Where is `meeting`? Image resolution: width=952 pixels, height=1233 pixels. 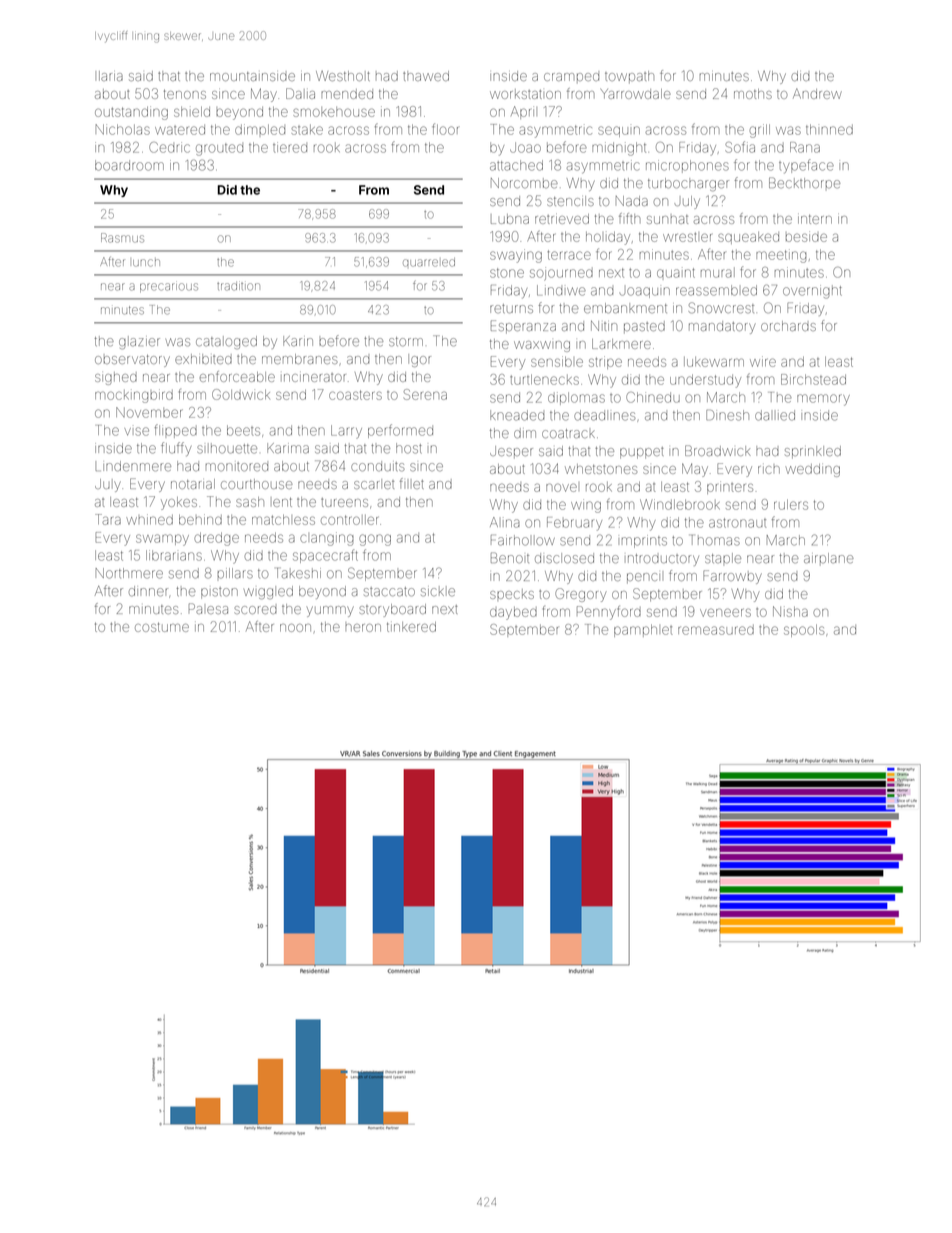 meeting is located at coordinates (781, 256).
